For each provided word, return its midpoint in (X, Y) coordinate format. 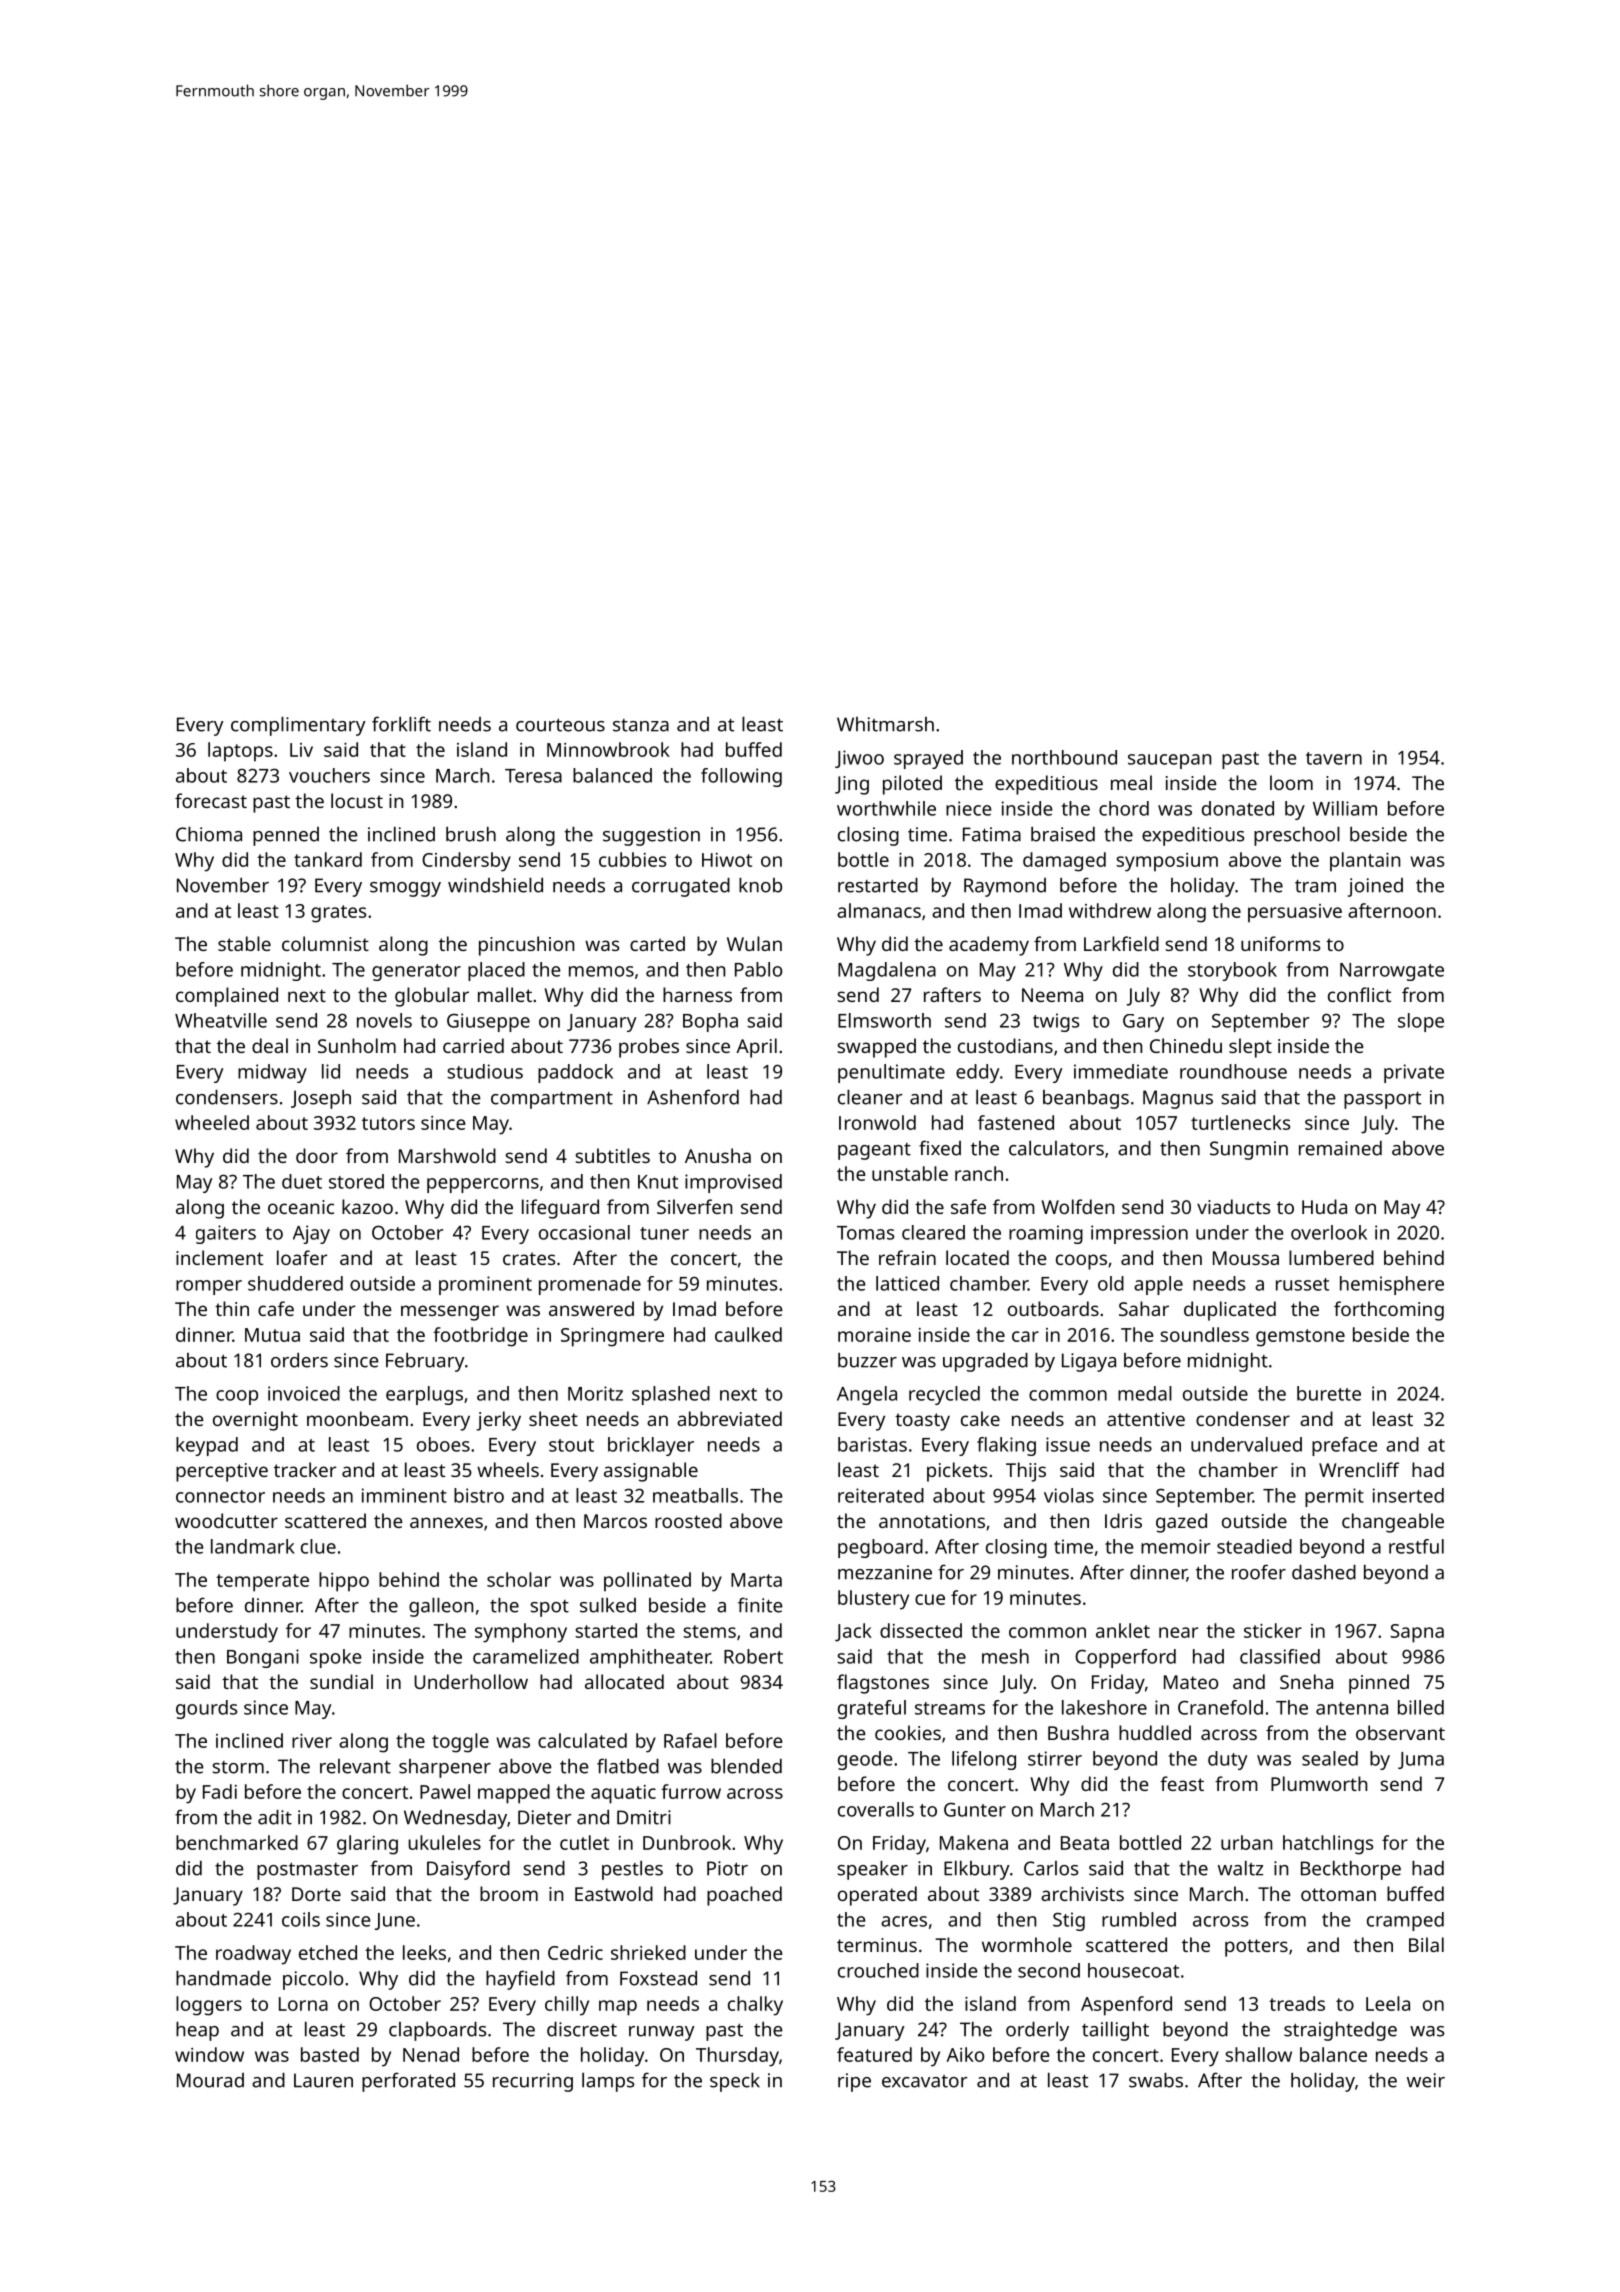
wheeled (212, 1122)
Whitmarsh (885, 724)
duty (1227, 1760)
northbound (1064, 757)
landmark (253, 1546)
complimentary (298, 726)
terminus (877, 1945)
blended (746, 1766)
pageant (874, 1151)
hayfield (520, 1980)
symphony (521, 1633)
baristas (872, 1444)
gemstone (1300, 1338)
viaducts (1233, 1206)
